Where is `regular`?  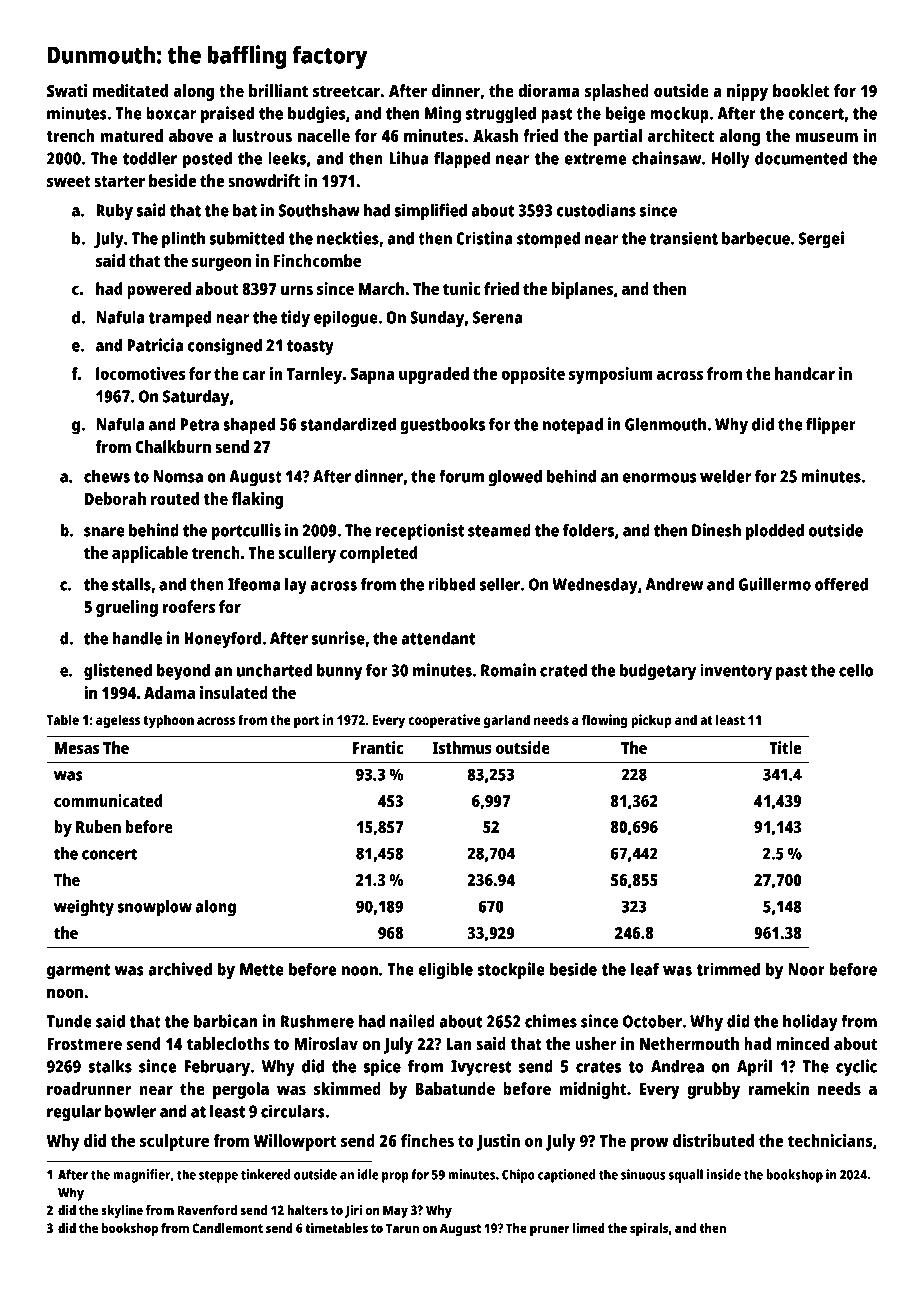
regular is located at coordinates (74, 1113).
